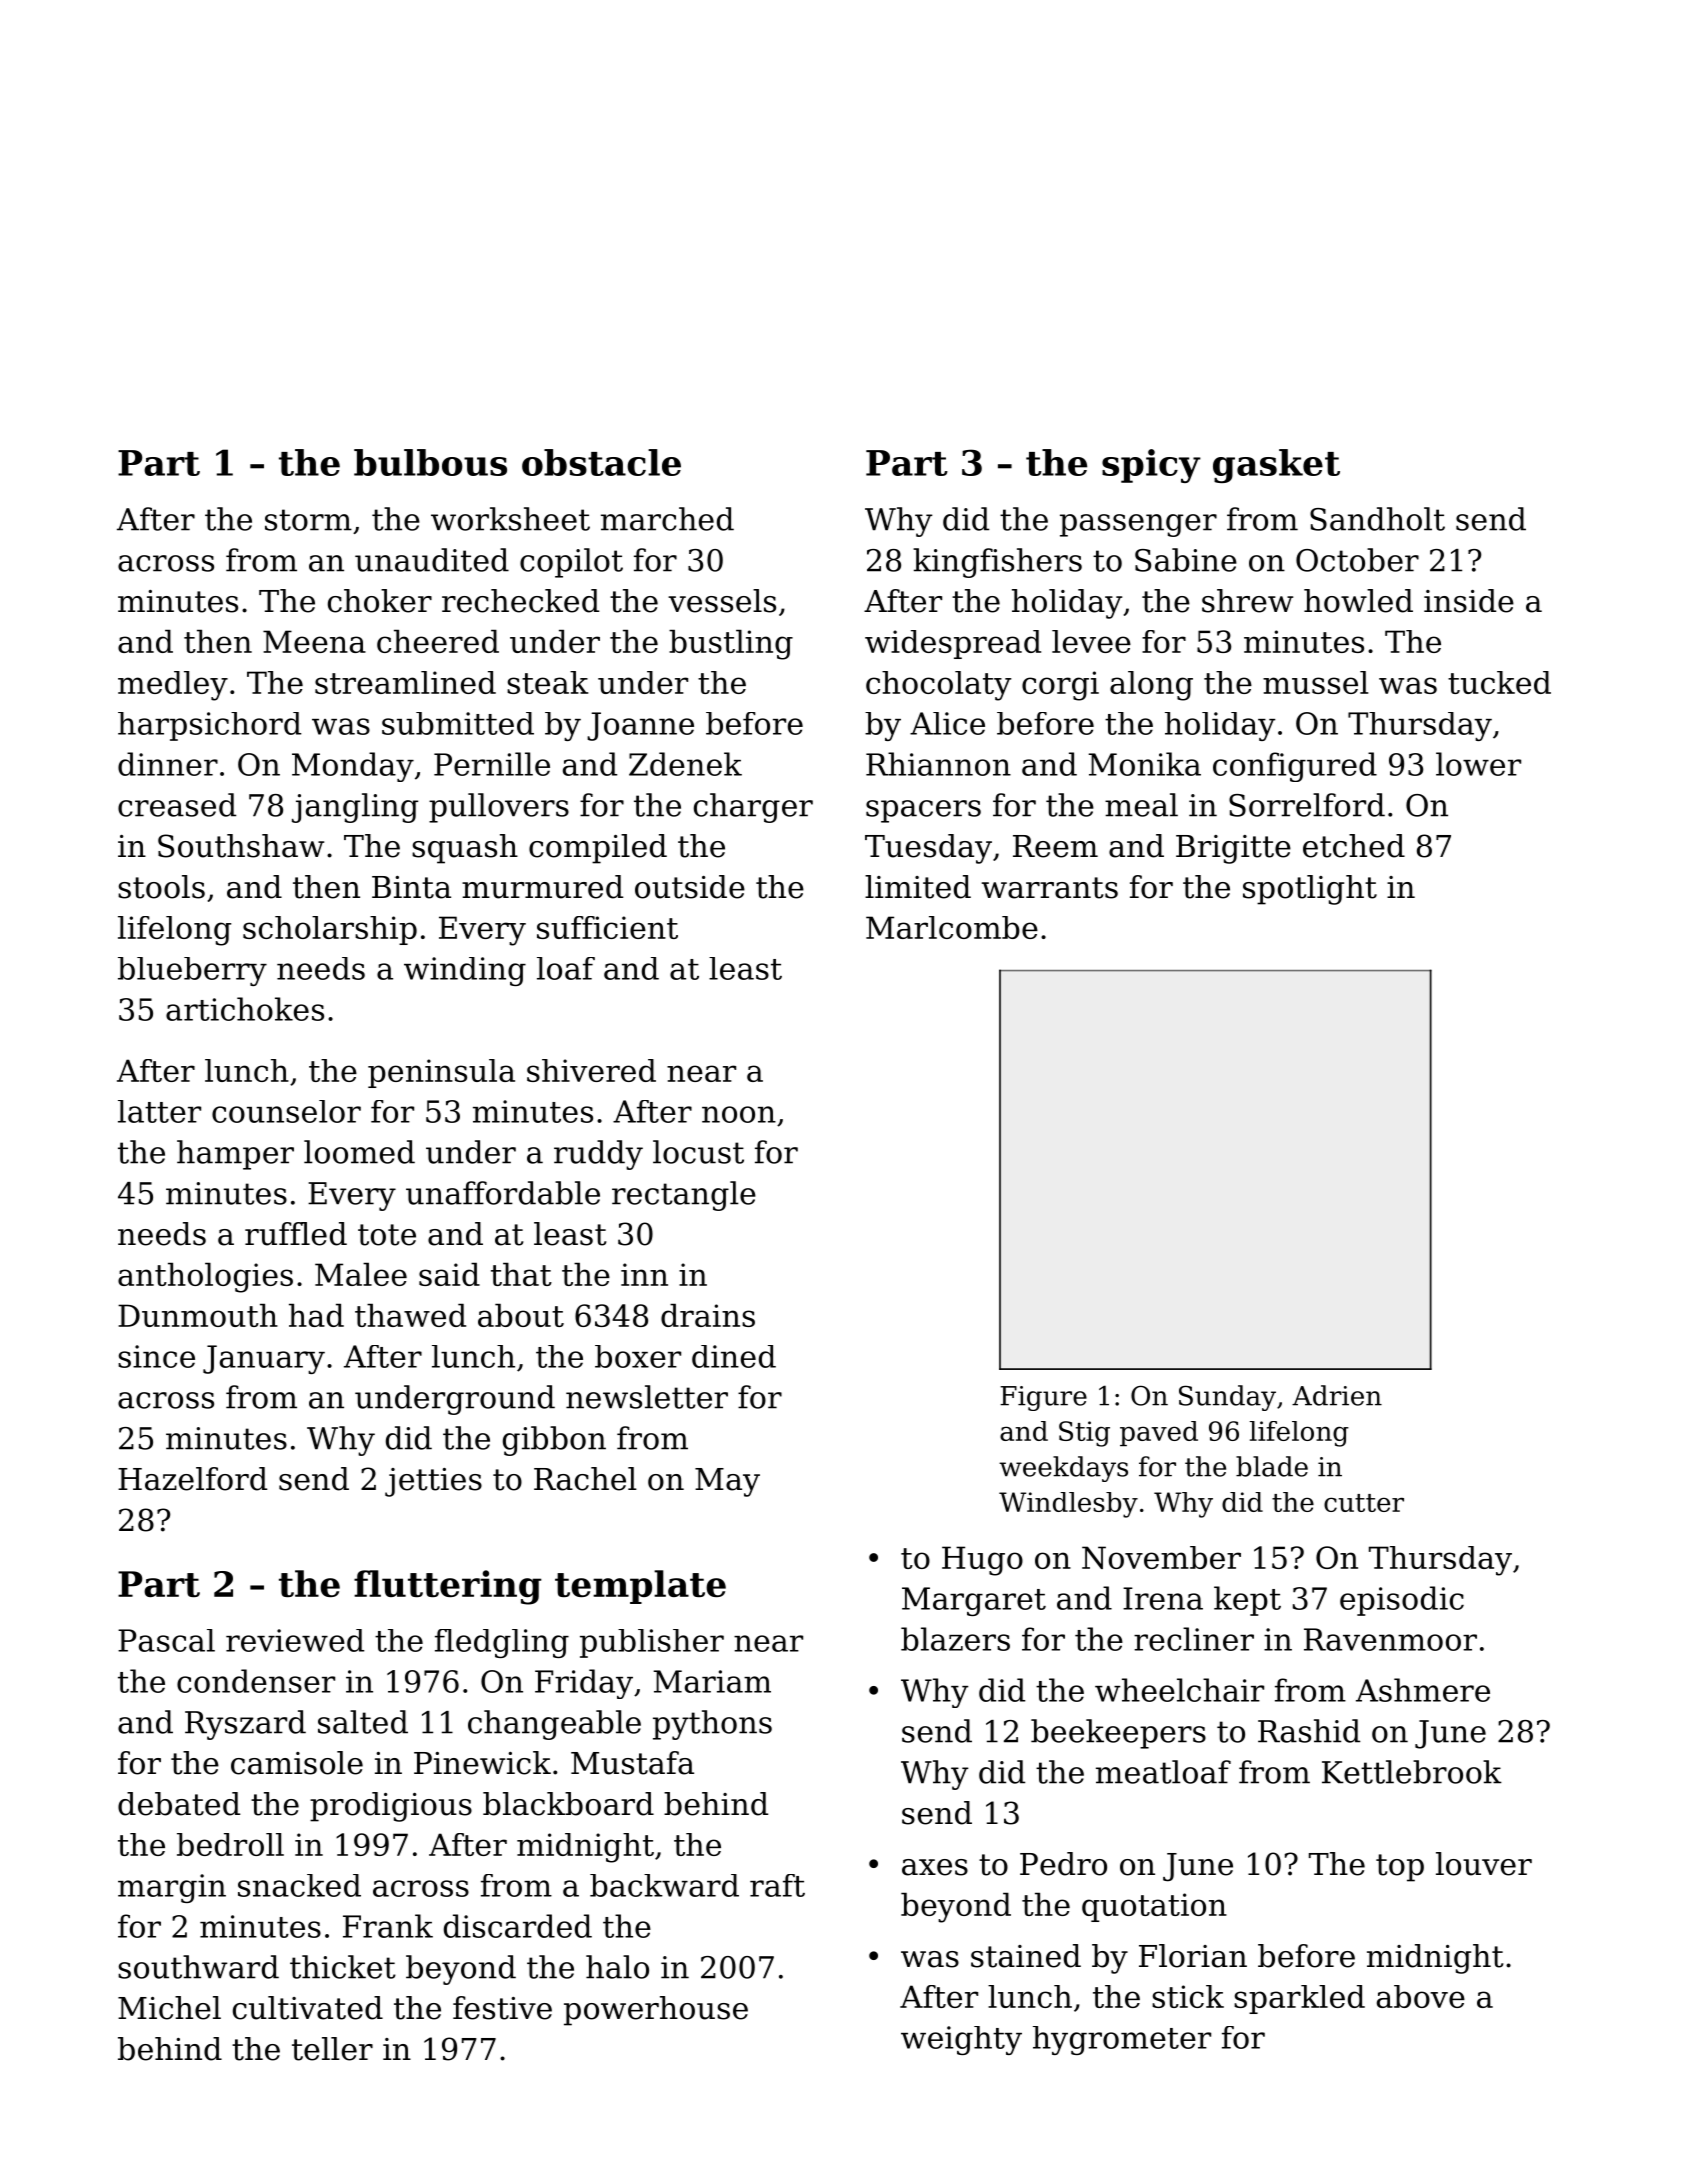 This screenshot has height=2178, width=1683. Describe the element at coordinates (1478, 764) in the screenshot. I see `lower` at that location.
